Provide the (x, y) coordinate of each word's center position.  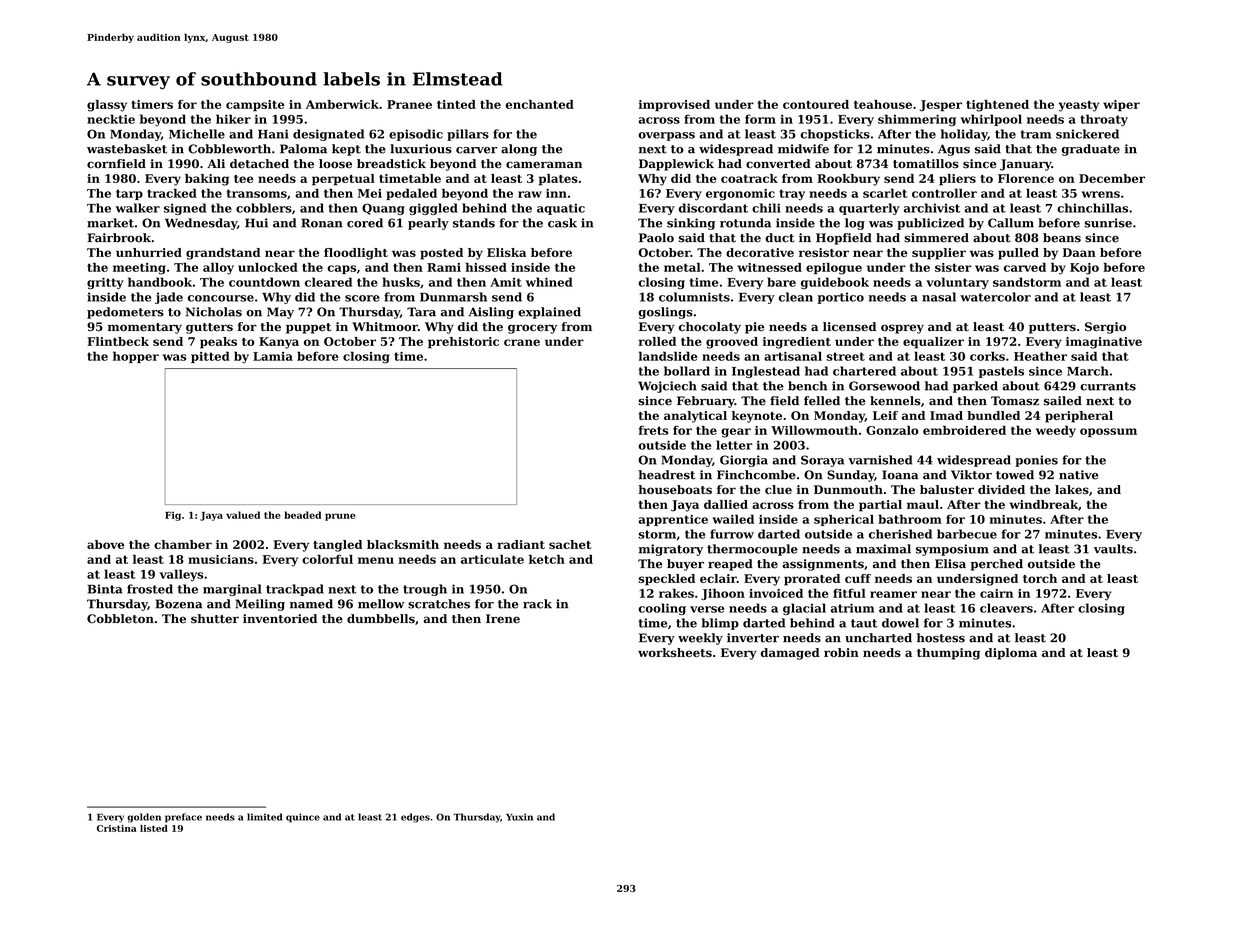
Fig (173, 516)
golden (144, 818)
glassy (107, 106)
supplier (939, 254)
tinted (456, 104)
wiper (1121, 105)
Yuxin (519, 817)
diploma (1011, 654)
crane (522, 342)
